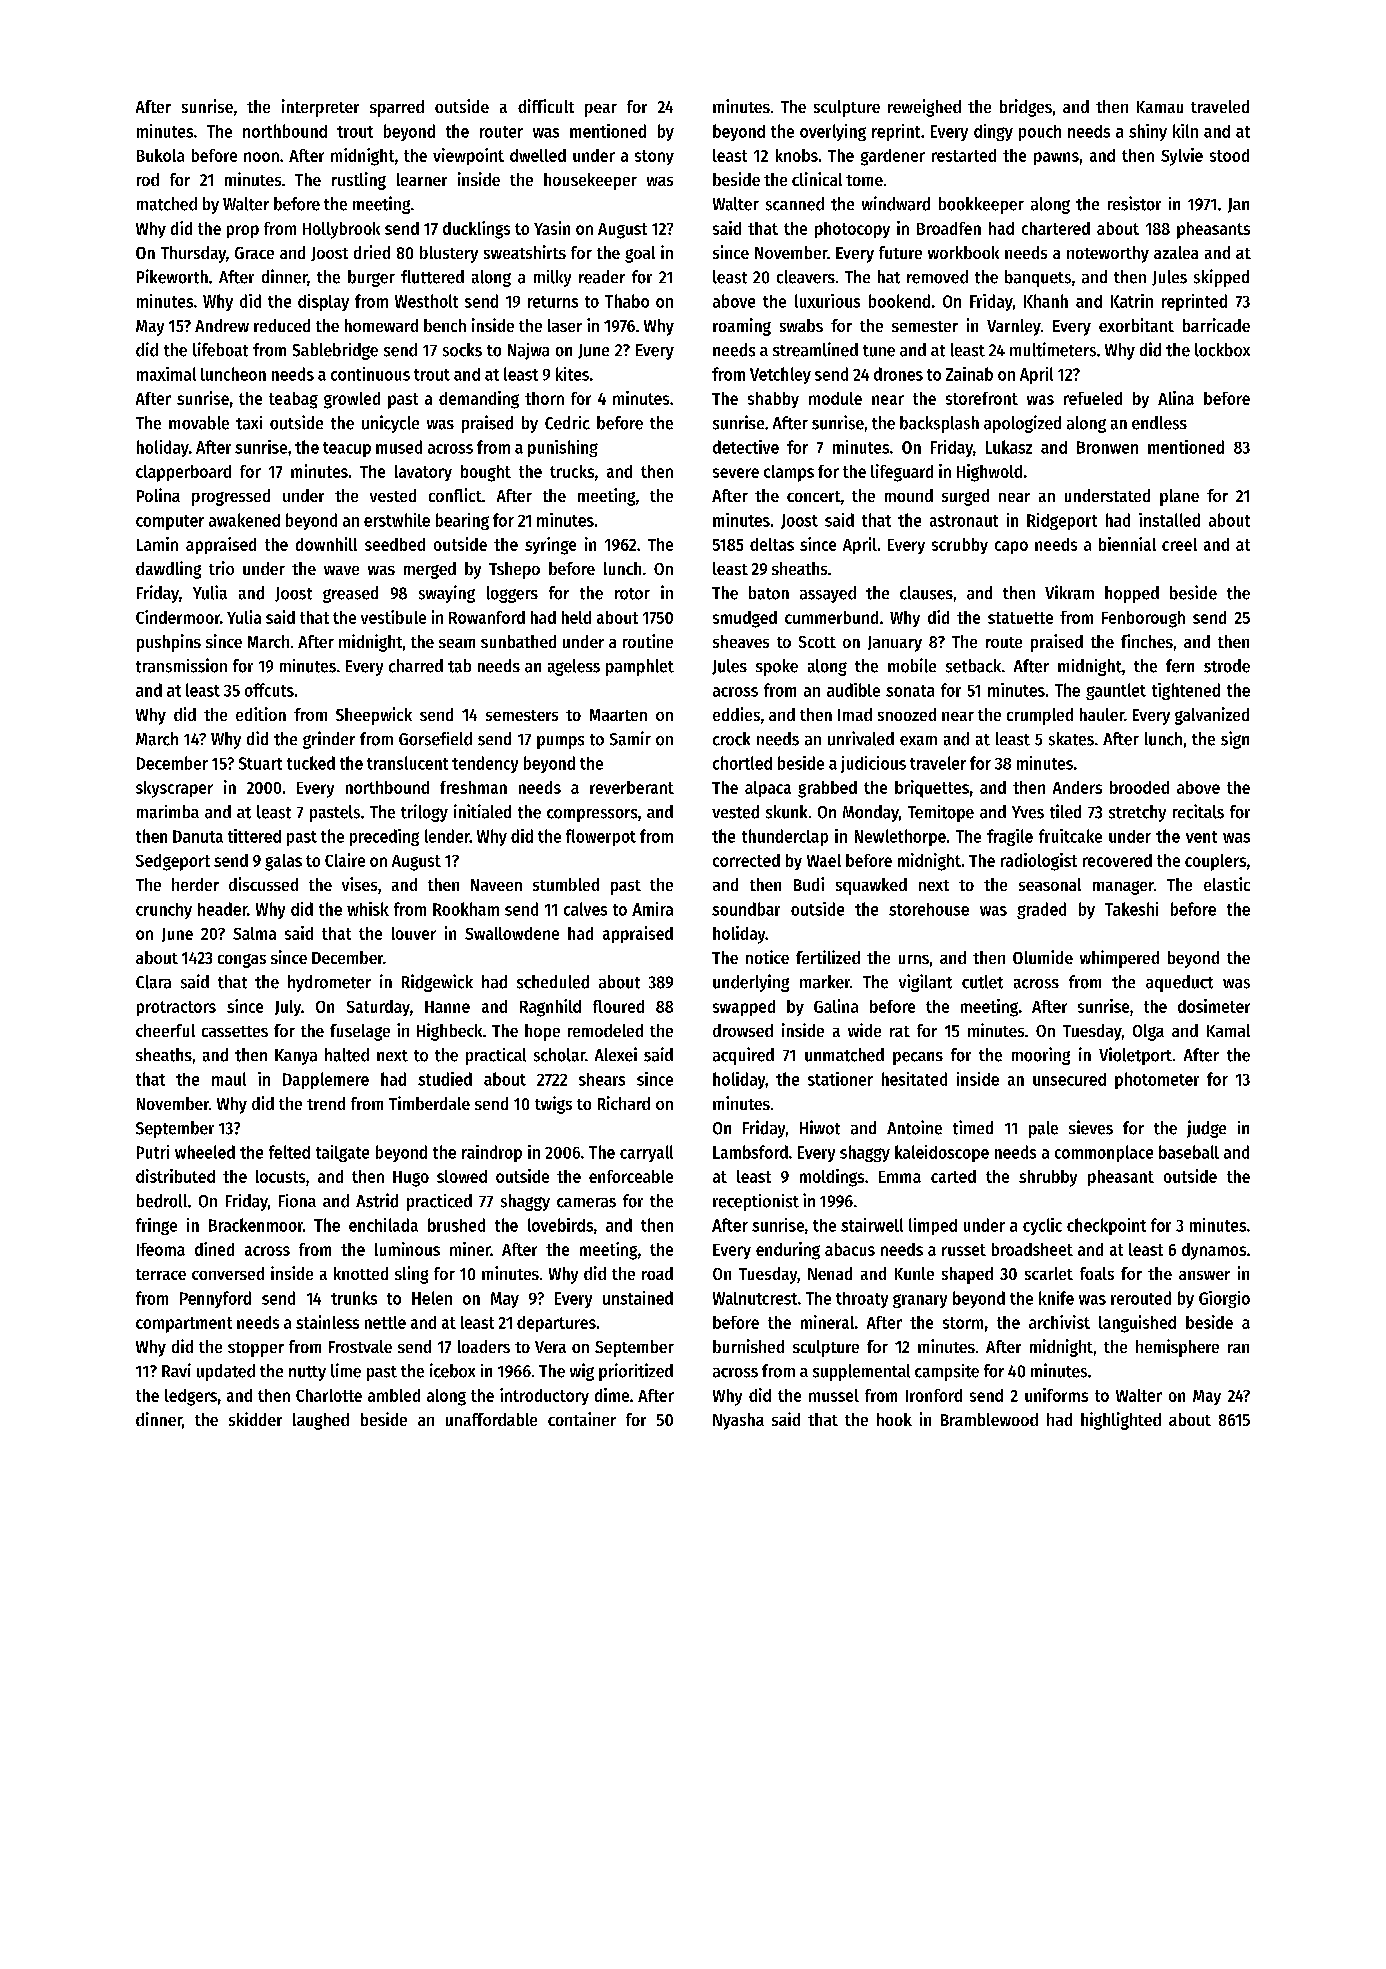  I want to click on reduced, so click(282, 325).
